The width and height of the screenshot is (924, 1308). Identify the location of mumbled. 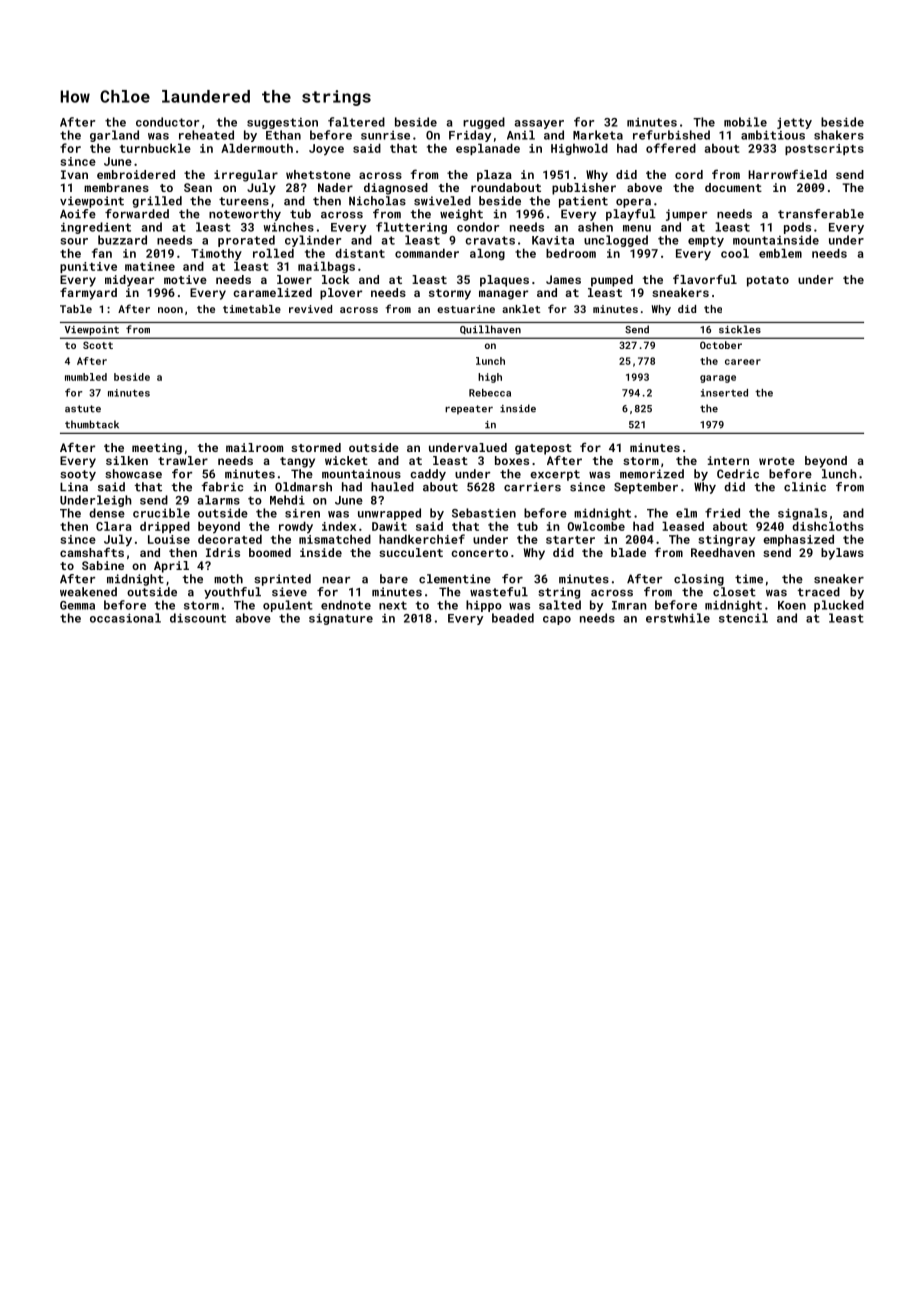
(86, 377).
